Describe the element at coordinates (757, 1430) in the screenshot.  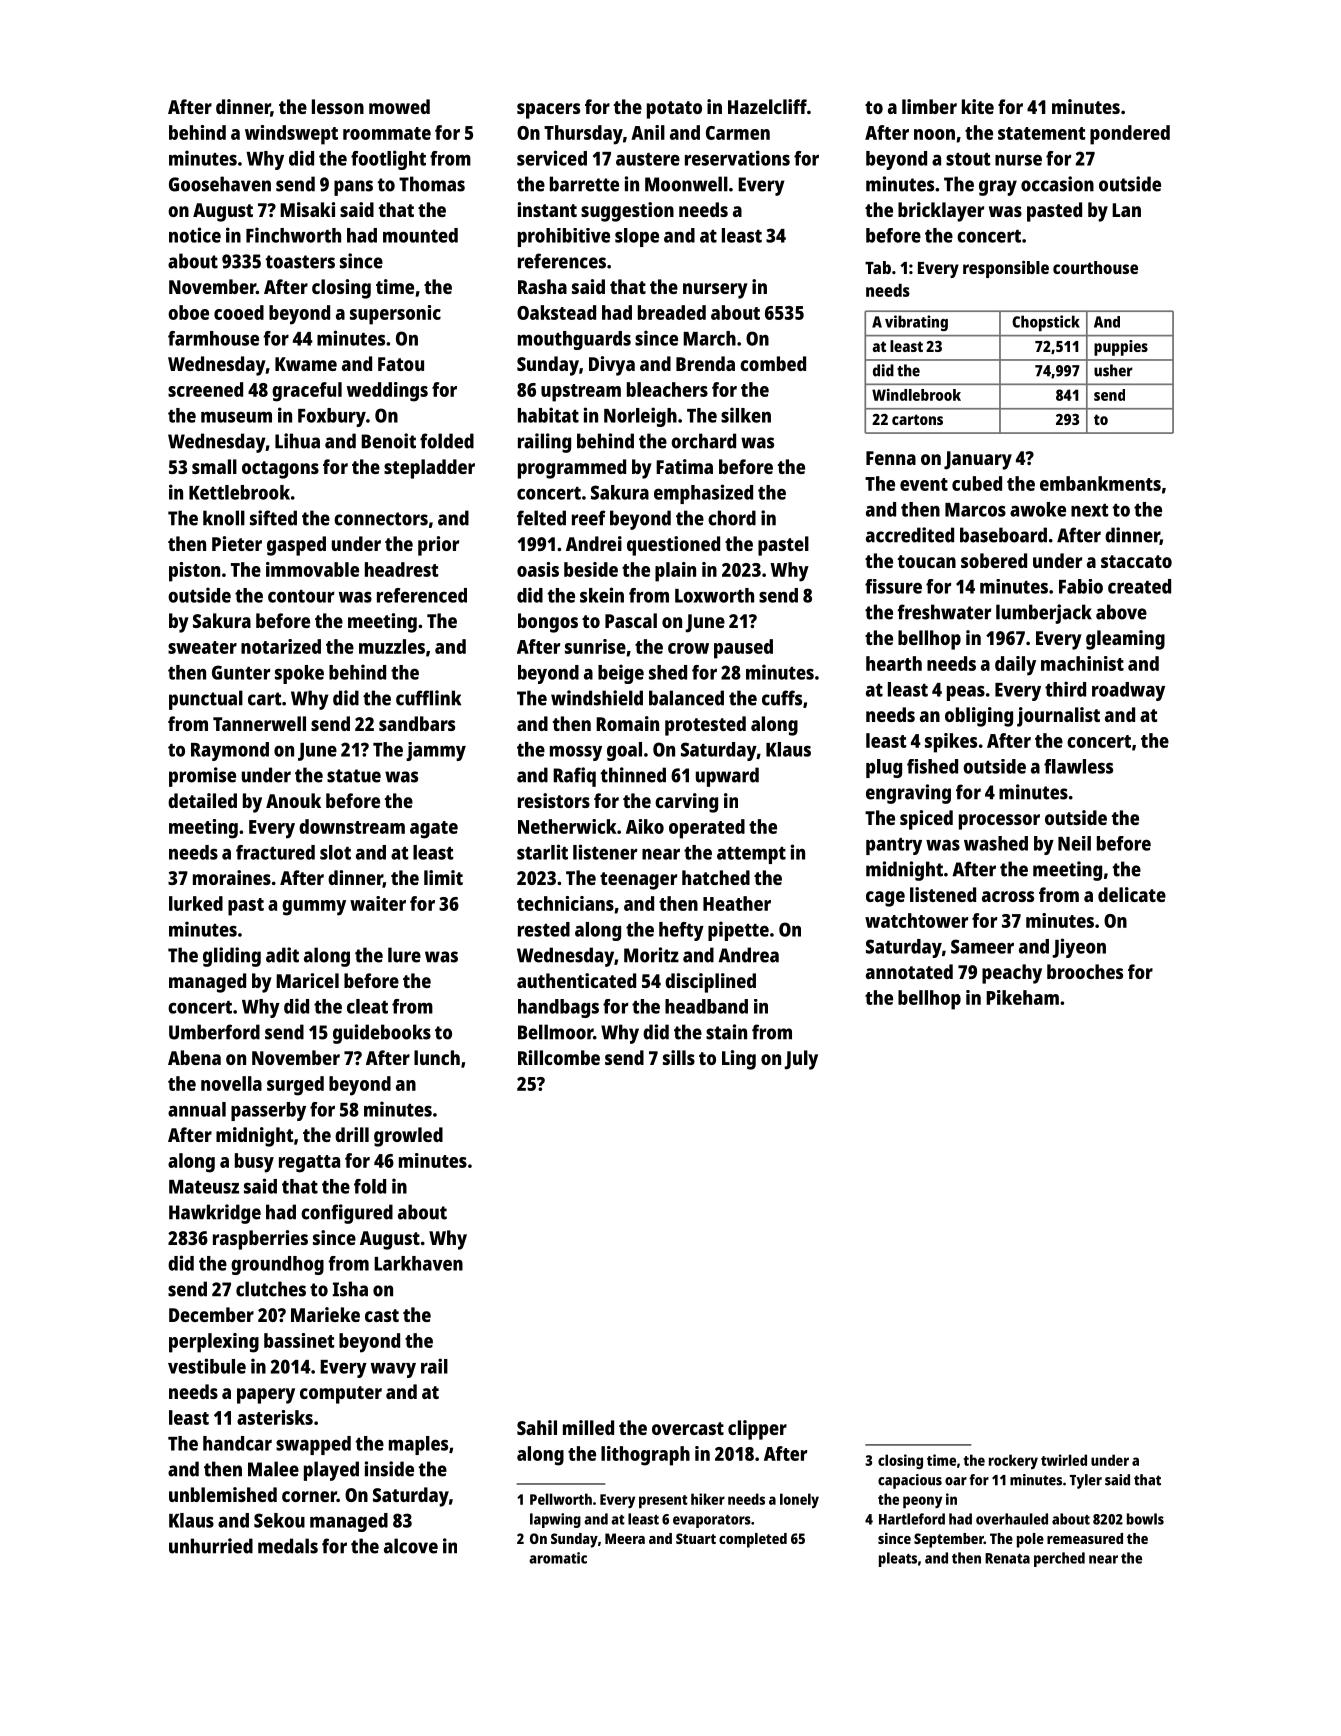
I see `clipper` at that location.
